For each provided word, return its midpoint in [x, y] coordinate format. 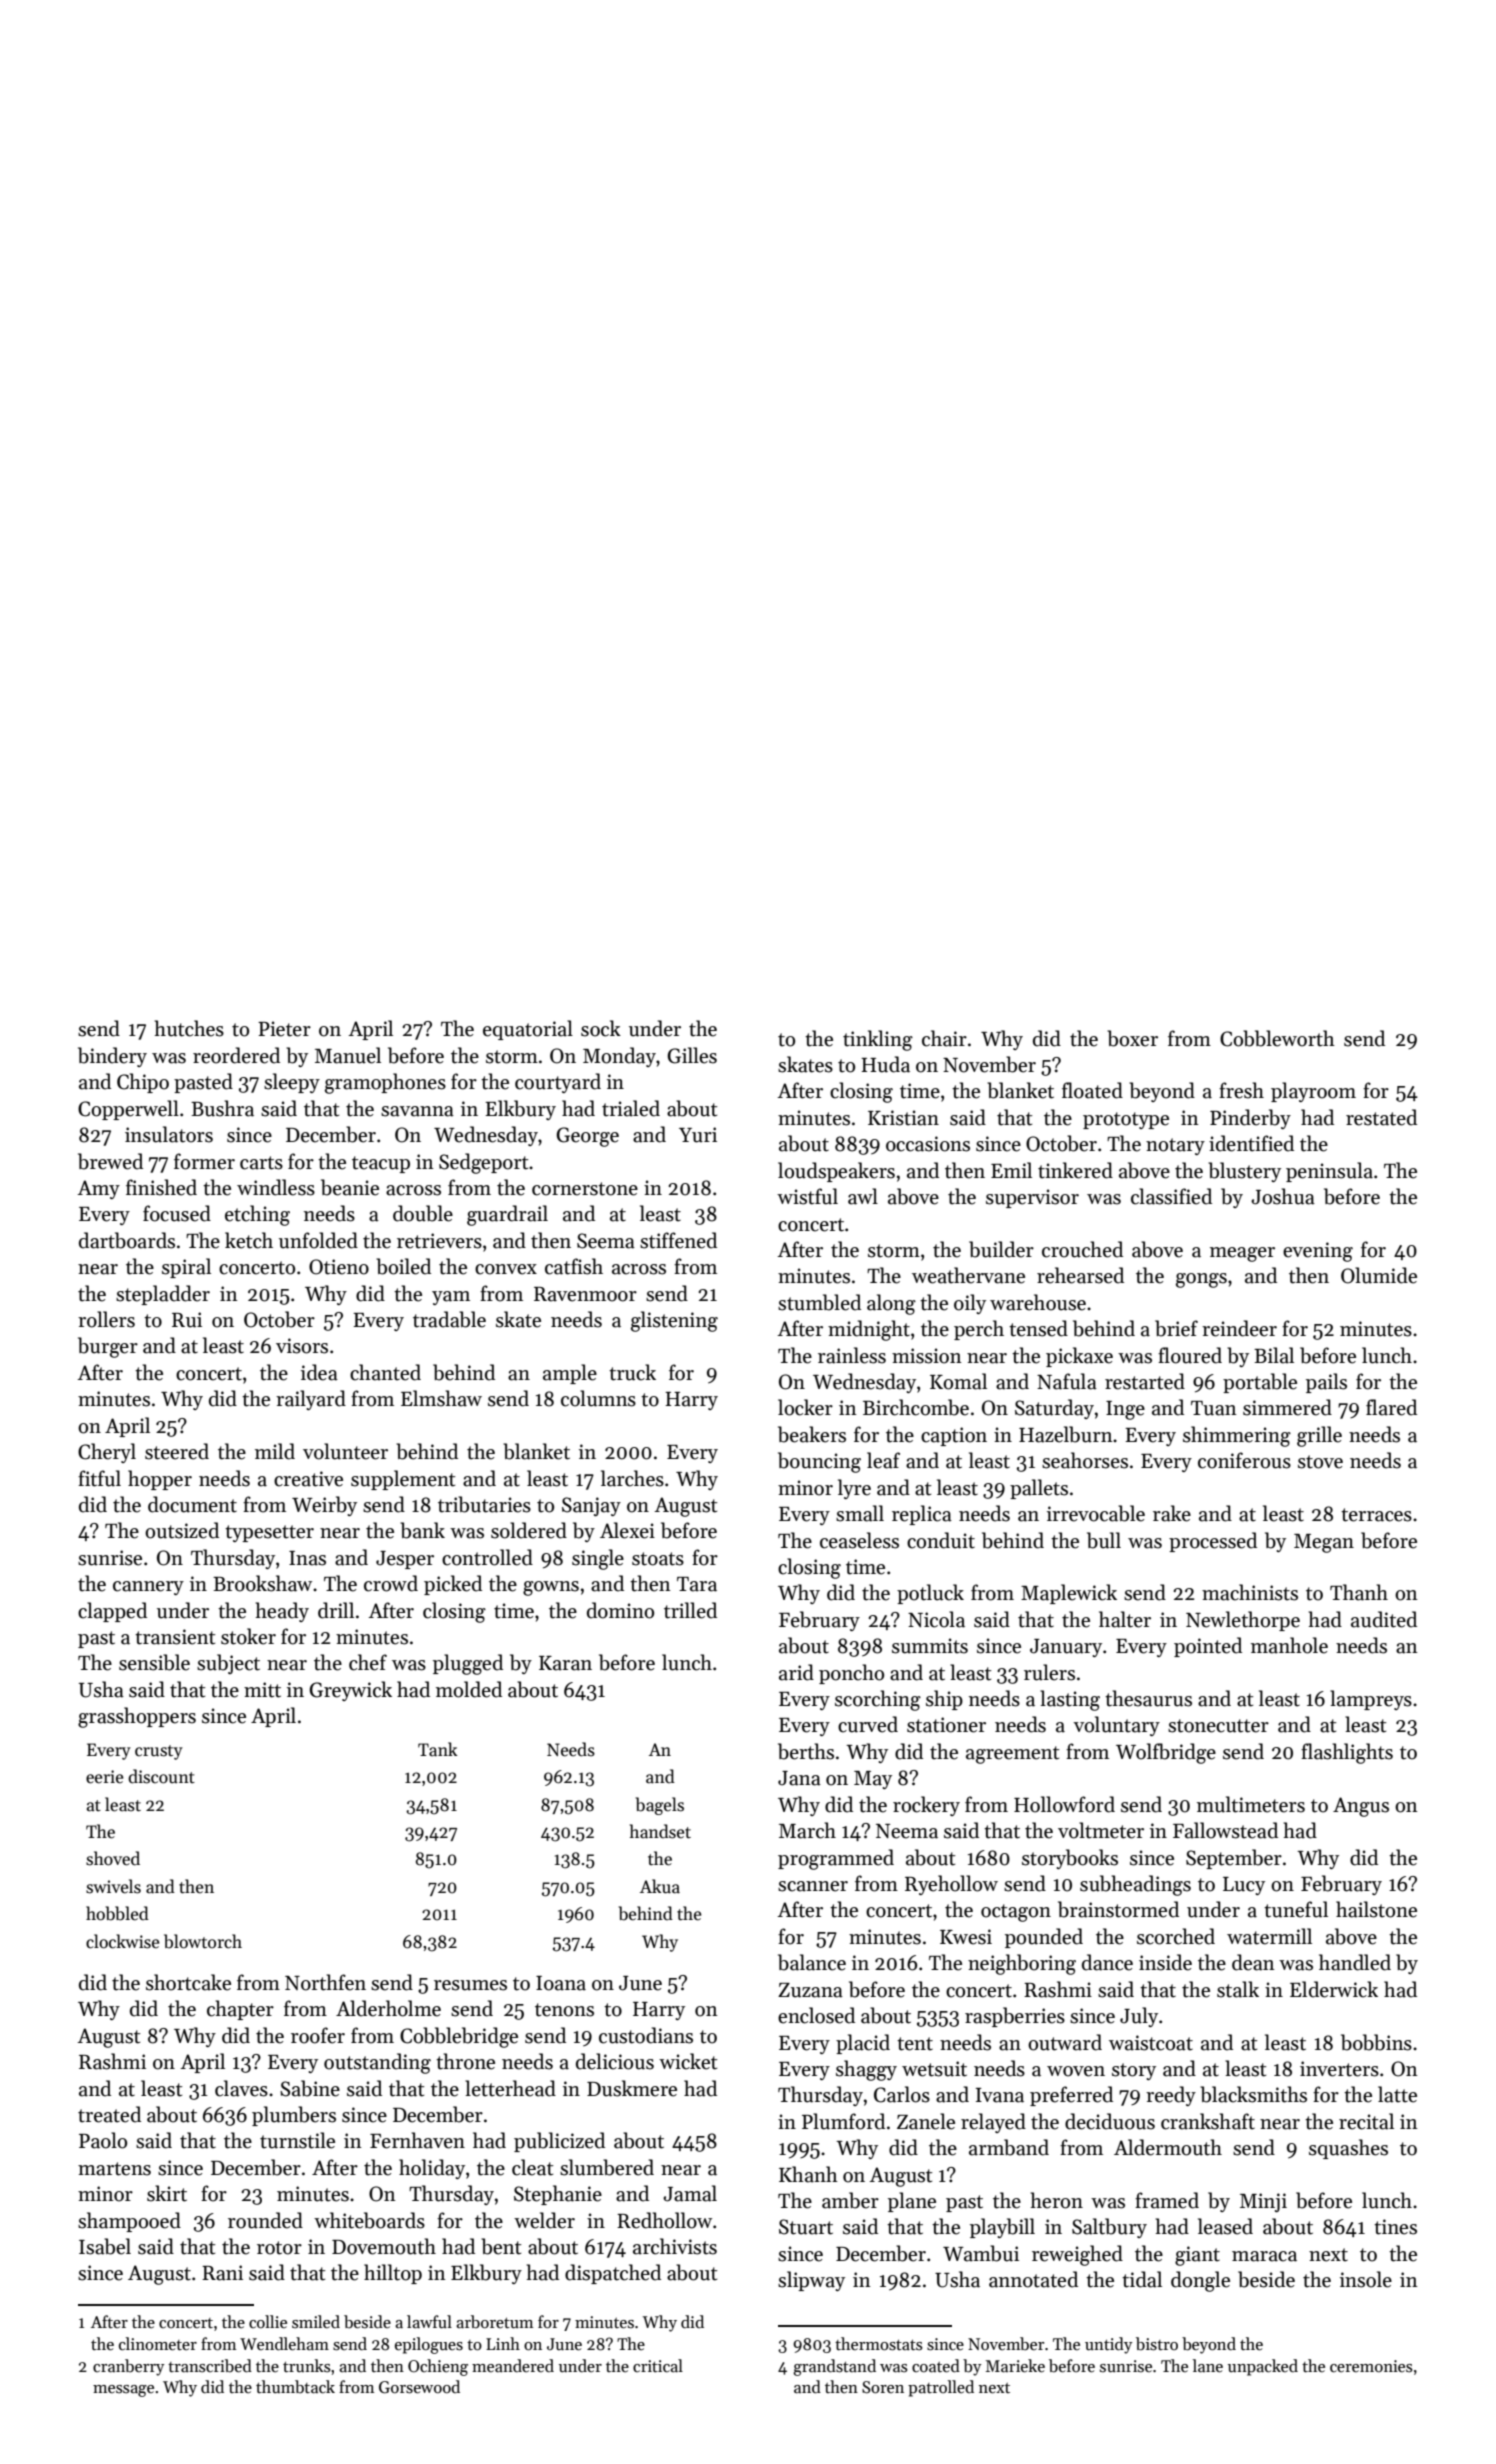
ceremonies [1371, 2366]
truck [632, 1372]
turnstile [297, 2140]
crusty [159, 1752]
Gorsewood [419, 2387]
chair [944, 1038]
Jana [799, 1778]
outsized [182, 1530]
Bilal [1274, 1355]
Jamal [690, 2193]
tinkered [1075, 1170]
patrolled [941, 2388]
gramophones [385, 1083]
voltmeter [1101, 1830]
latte [1397, 2094]
